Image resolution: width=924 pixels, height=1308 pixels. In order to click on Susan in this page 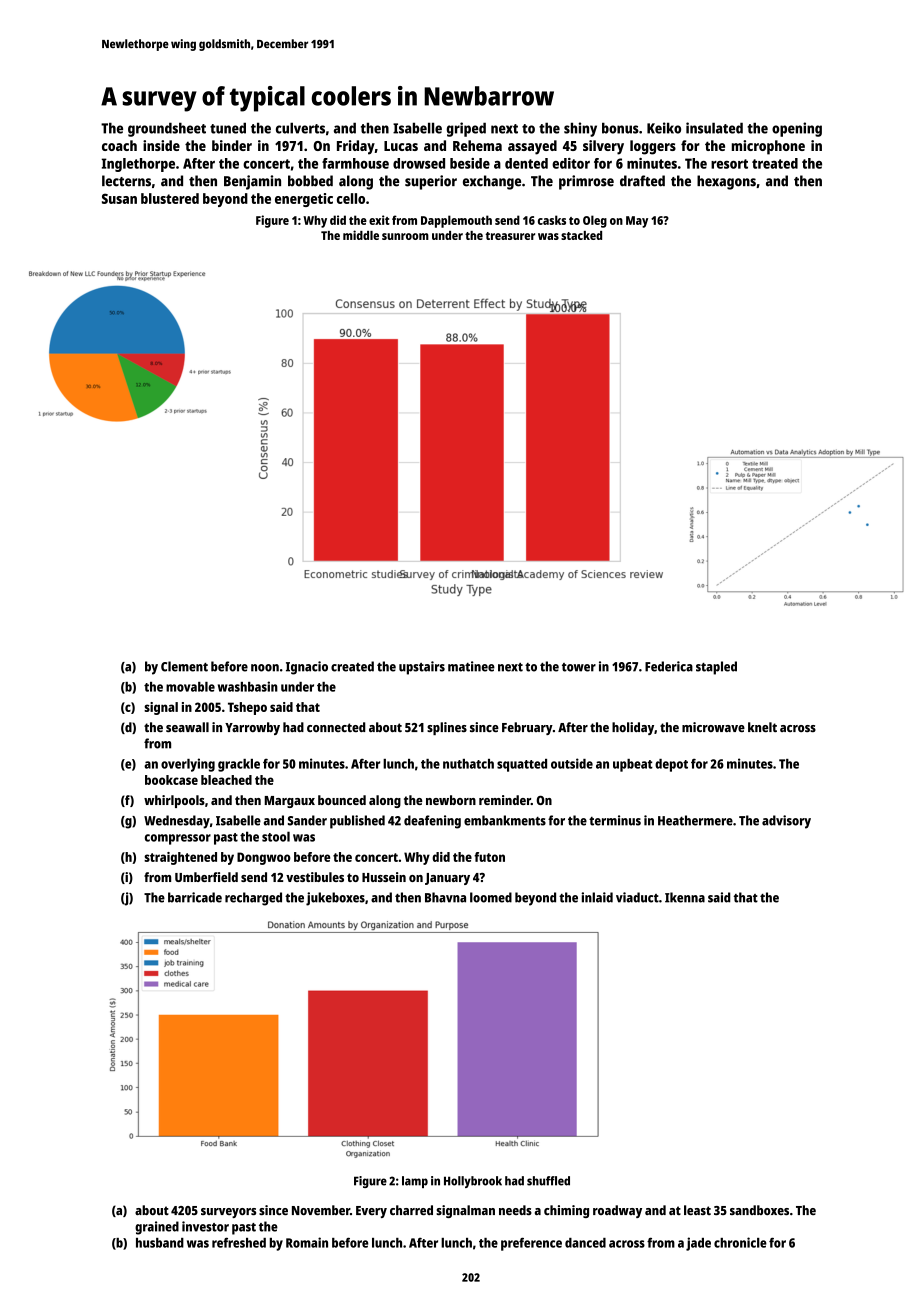, I will do `click(119, 198)`.
